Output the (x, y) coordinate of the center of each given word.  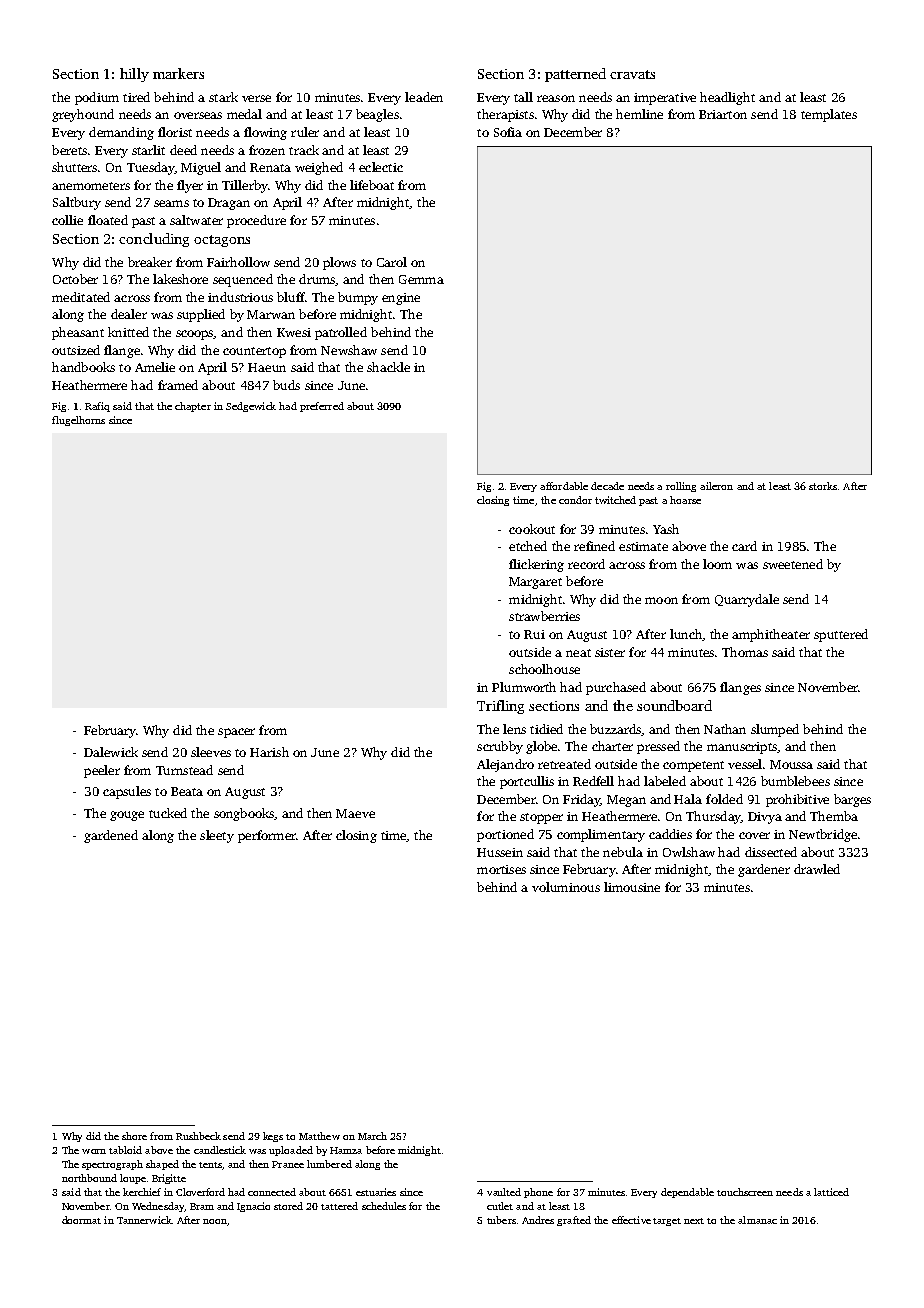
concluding (154, 240)
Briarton (723, 114)
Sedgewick (251, 407)
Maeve (355, 813)
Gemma (421, 279)
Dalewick (111, 752)
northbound (89, 1178)
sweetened (793, 564)
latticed (831, 1192)
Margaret (535, 583)
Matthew (319, 1136)
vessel (745, 764)
